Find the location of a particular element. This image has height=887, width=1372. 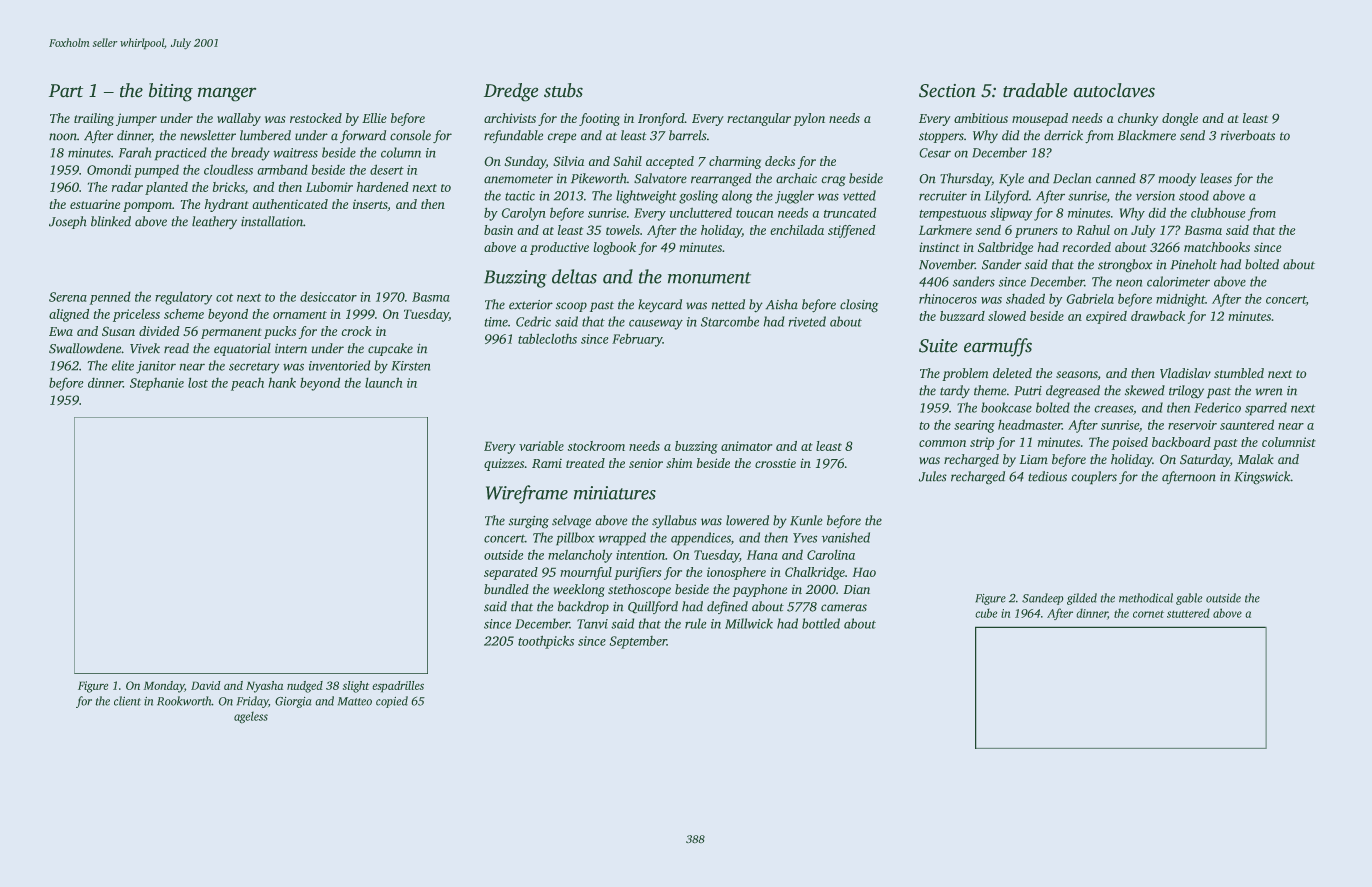

riverboats is located at coordinates (1248, 135).
